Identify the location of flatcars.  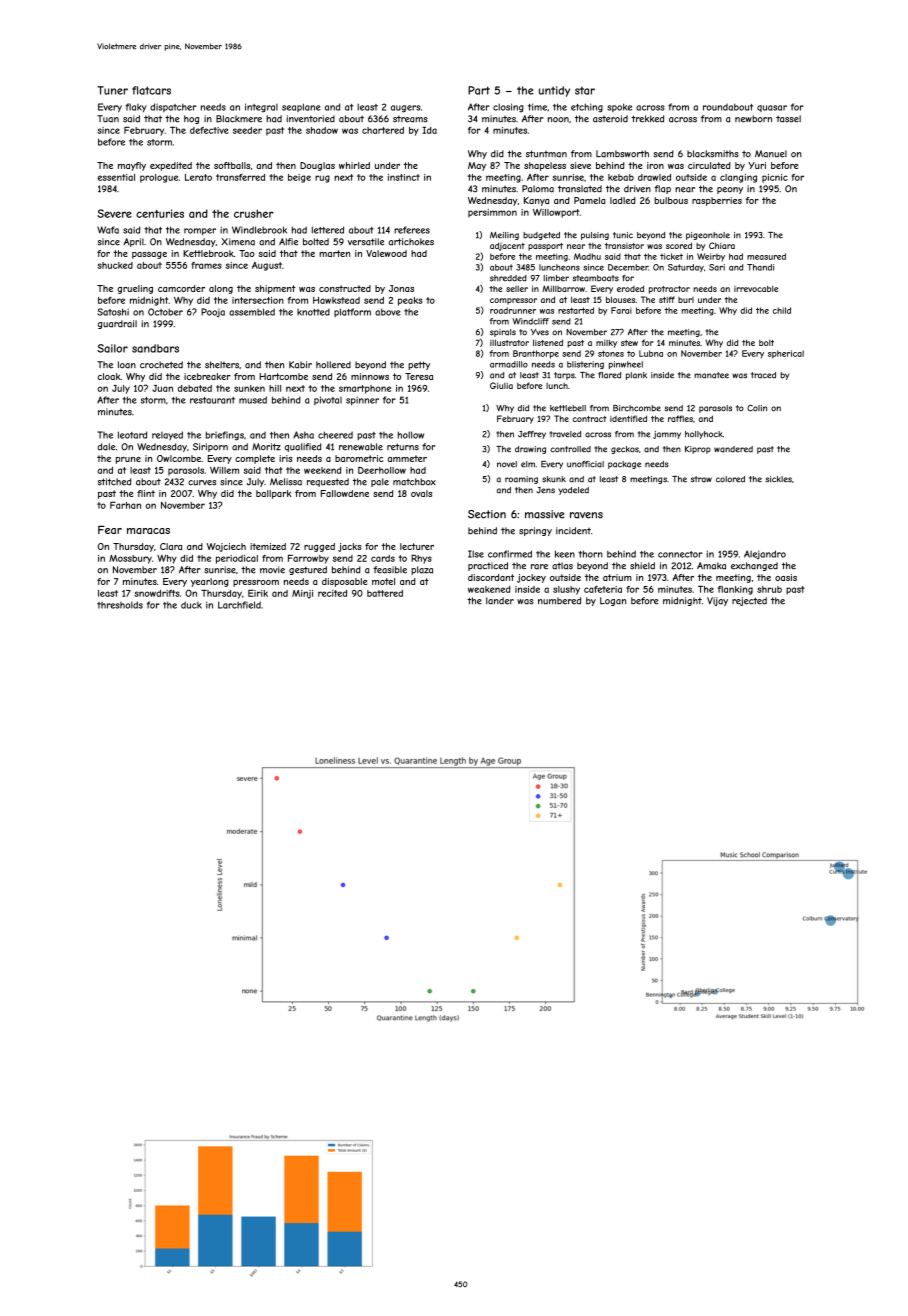
(151, 90).
